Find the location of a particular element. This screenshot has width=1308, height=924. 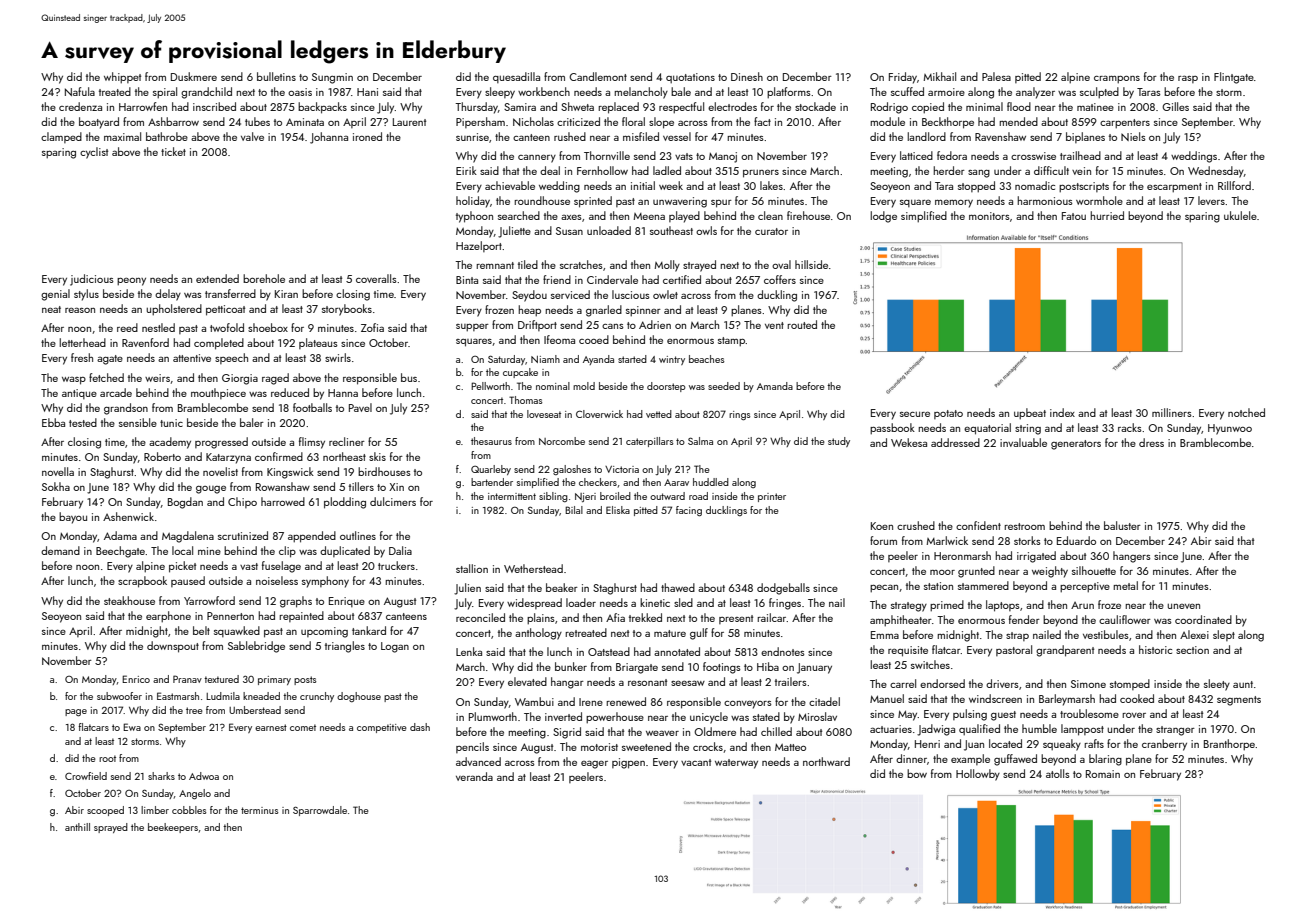

supper is located at coordinates (472, 328).
